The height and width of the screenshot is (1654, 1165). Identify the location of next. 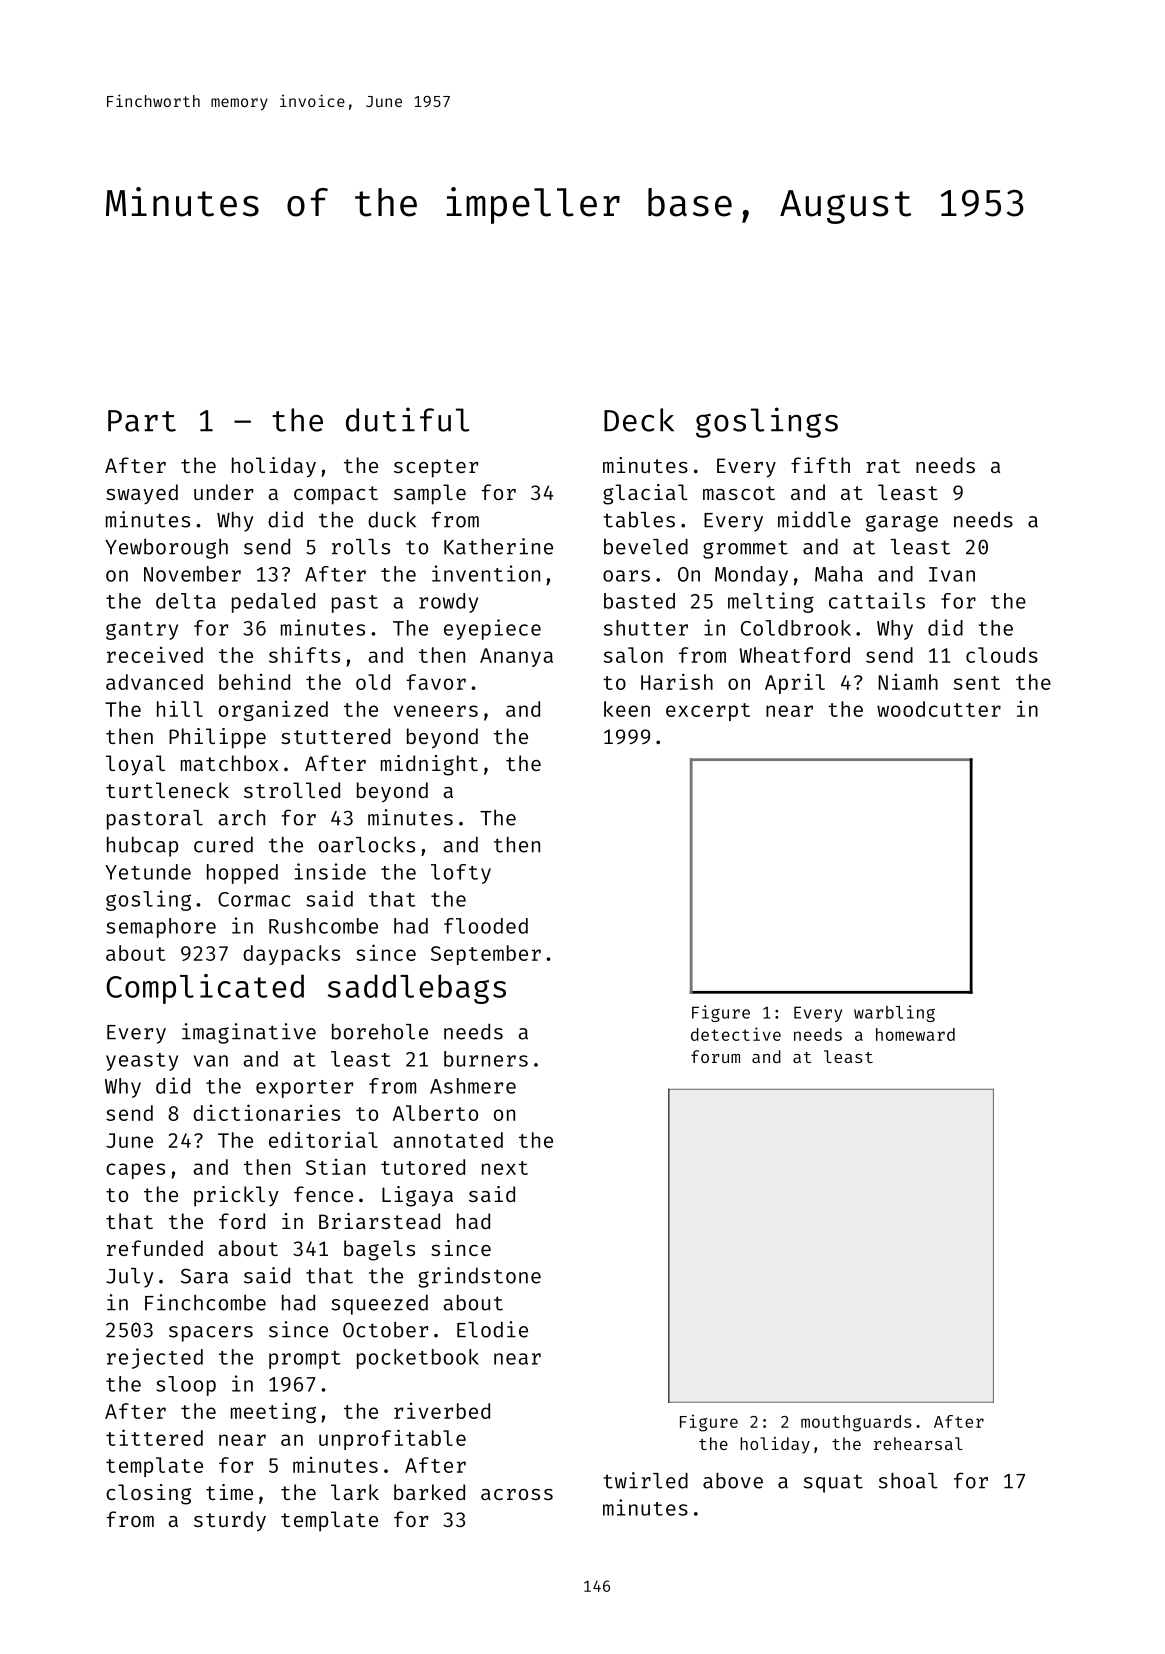
(505, 1168).
